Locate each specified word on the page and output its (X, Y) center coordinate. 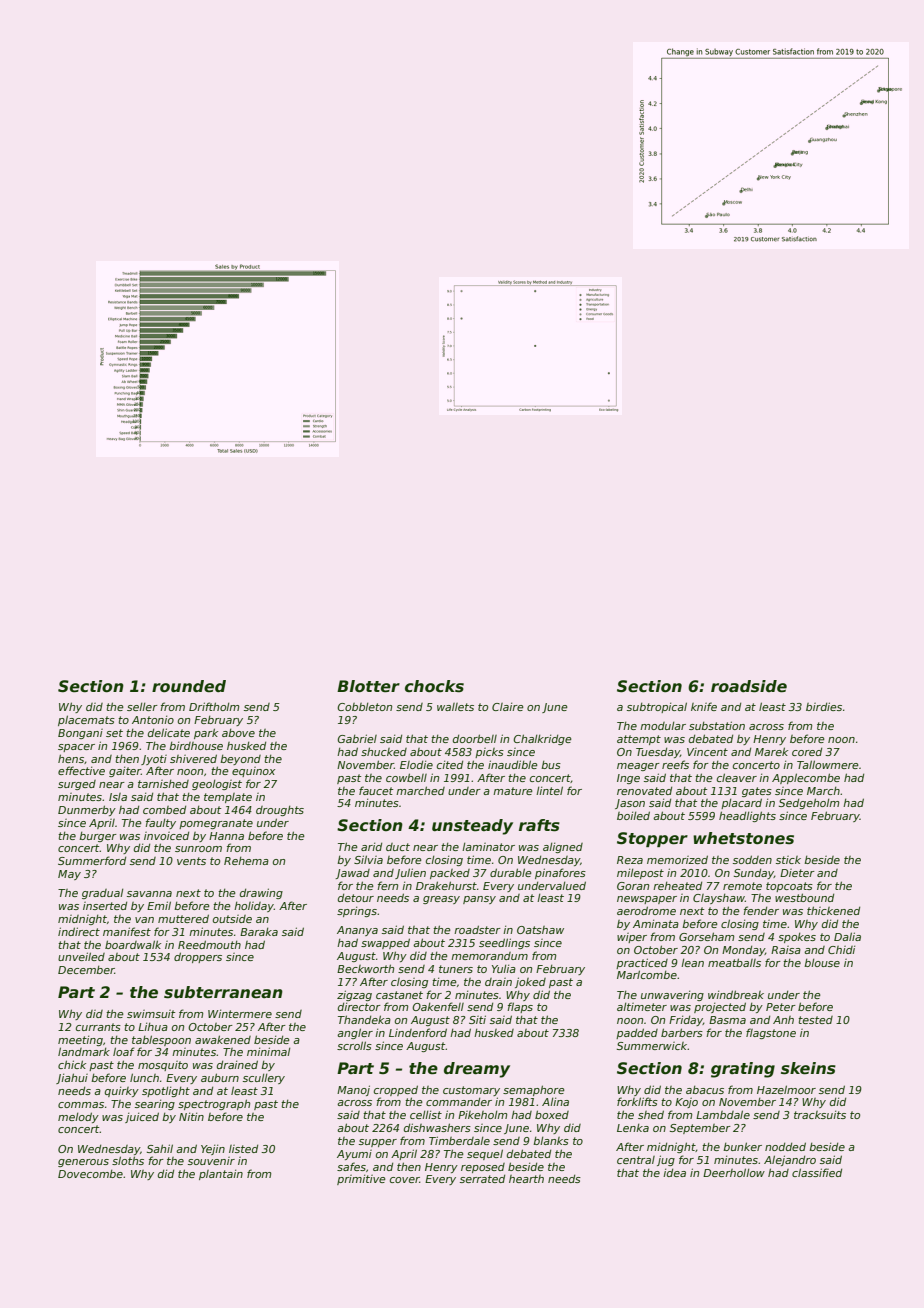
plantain (221, 1174)
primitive (361, 1179)
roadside (749, 686)
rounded (189, 686)
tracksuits (820, 1114)
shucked (384, 751)
